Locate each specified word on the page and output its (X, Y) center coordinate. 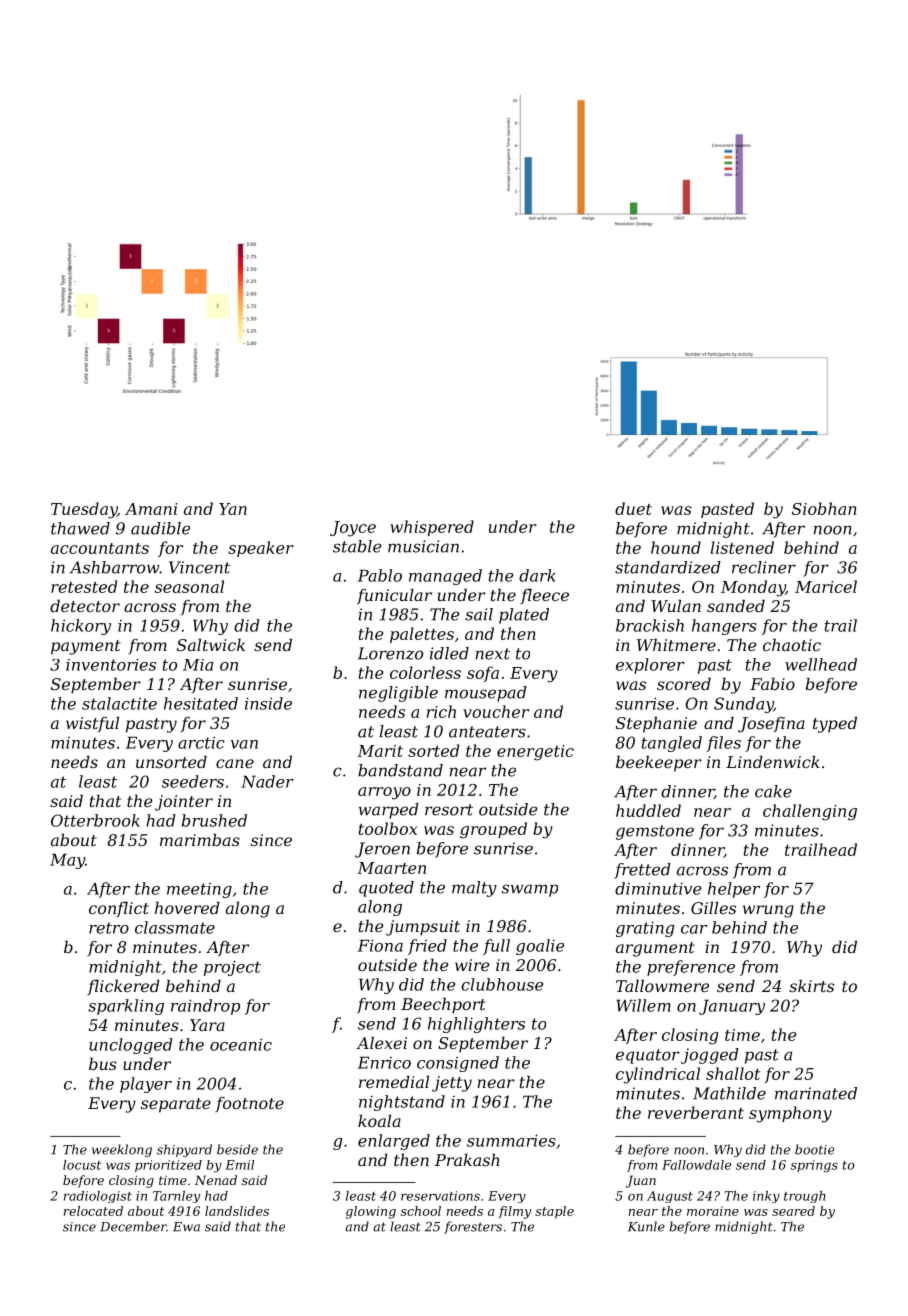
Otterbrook (95, 820)
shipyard (184, 1150)
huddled (648, 810)
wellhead (821, 664)
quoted (386, 889)
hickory (81, 627)
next (493, 654)
